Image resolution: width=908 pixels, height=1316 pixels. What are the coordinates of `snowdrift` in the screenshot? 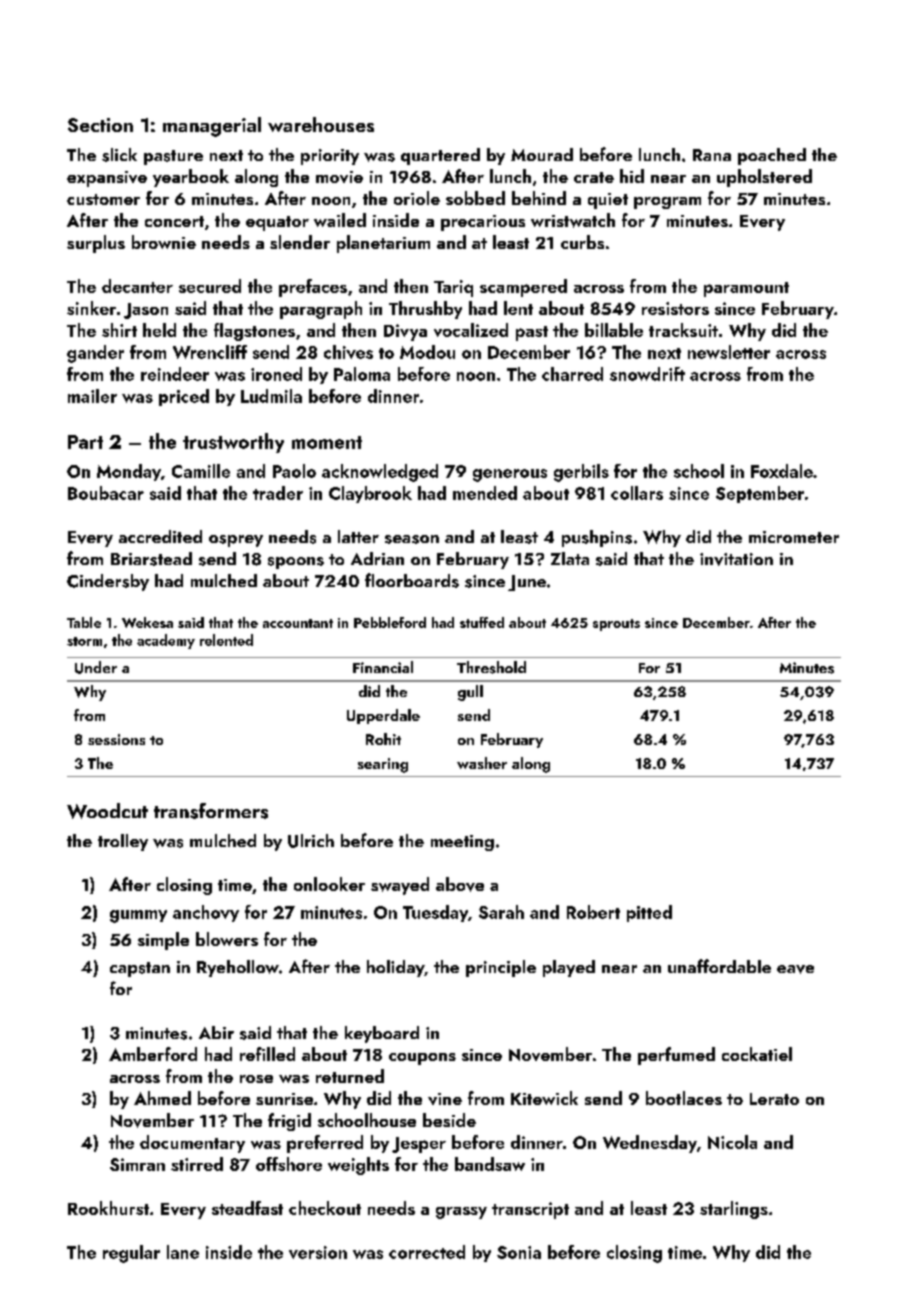 It's located at (647, 374).
